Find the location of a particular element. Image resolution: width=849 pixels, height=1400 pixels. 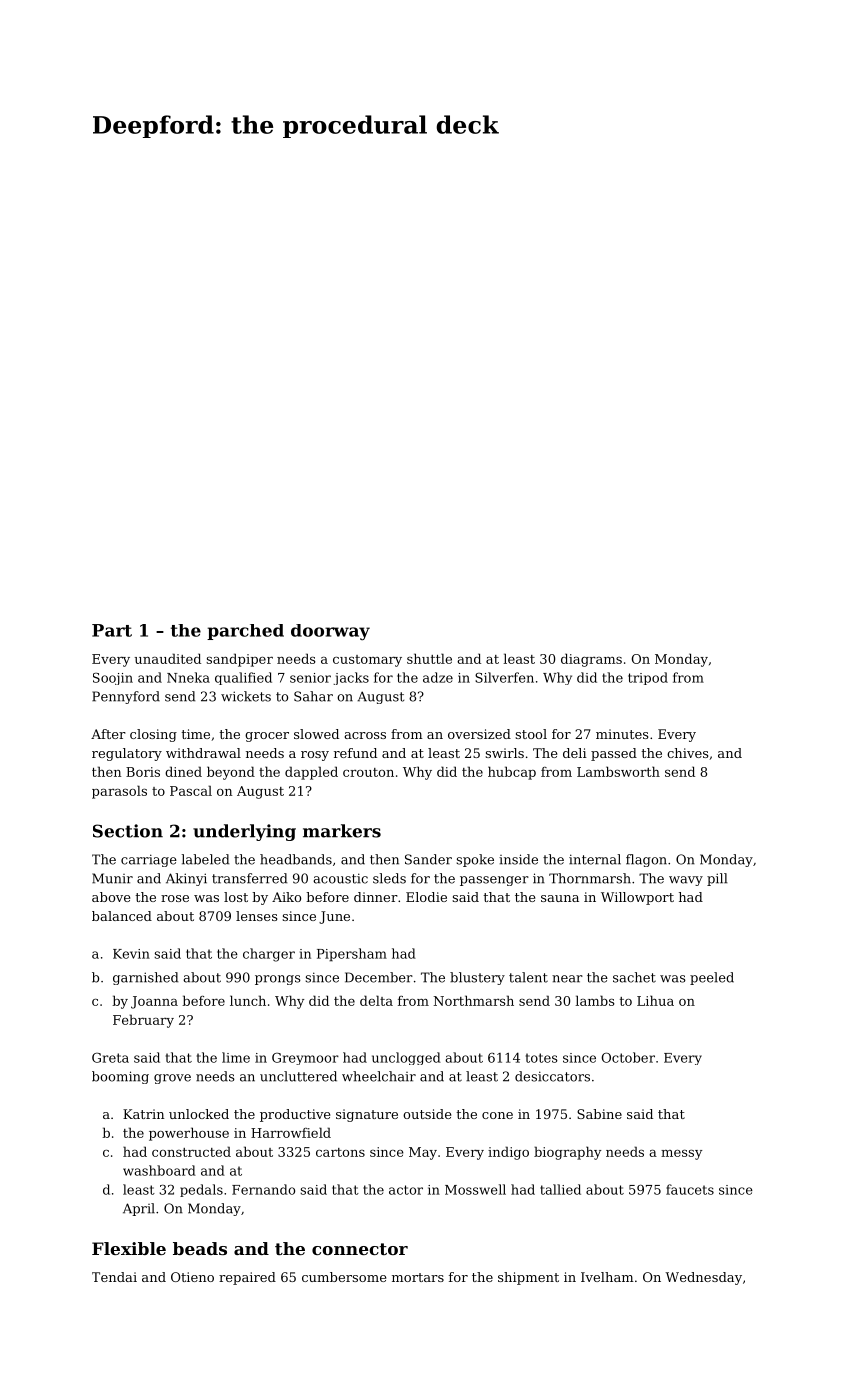

diagrams is located at coordinates (591, 660).
